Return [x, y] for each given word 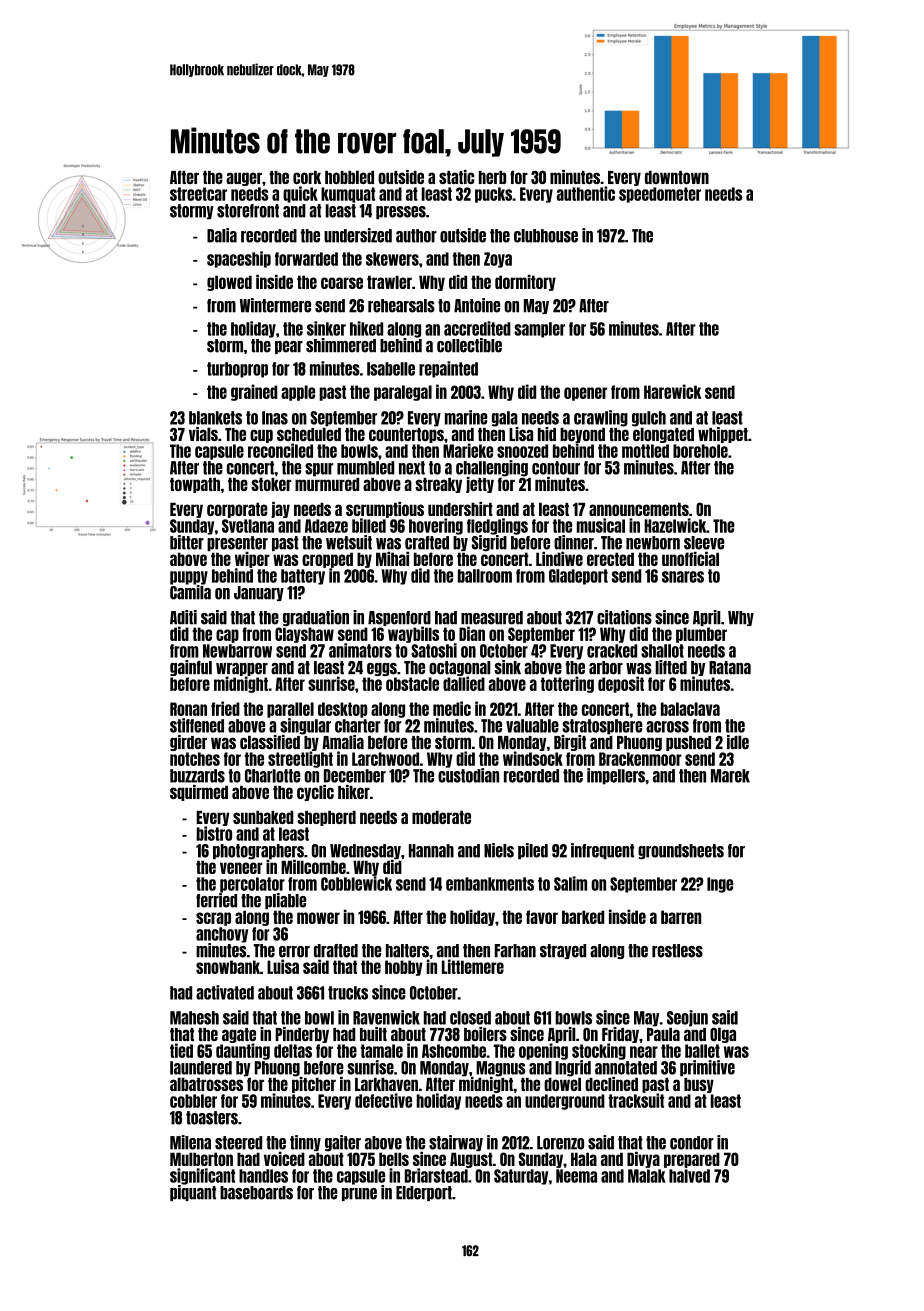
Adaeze [326, 526]
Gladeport [578, 577]
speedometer [660, 195]
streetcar [198, 194]
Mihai [392, 558]
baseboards [256, 1193]
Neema [576, 1176]
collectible [469, 345]
